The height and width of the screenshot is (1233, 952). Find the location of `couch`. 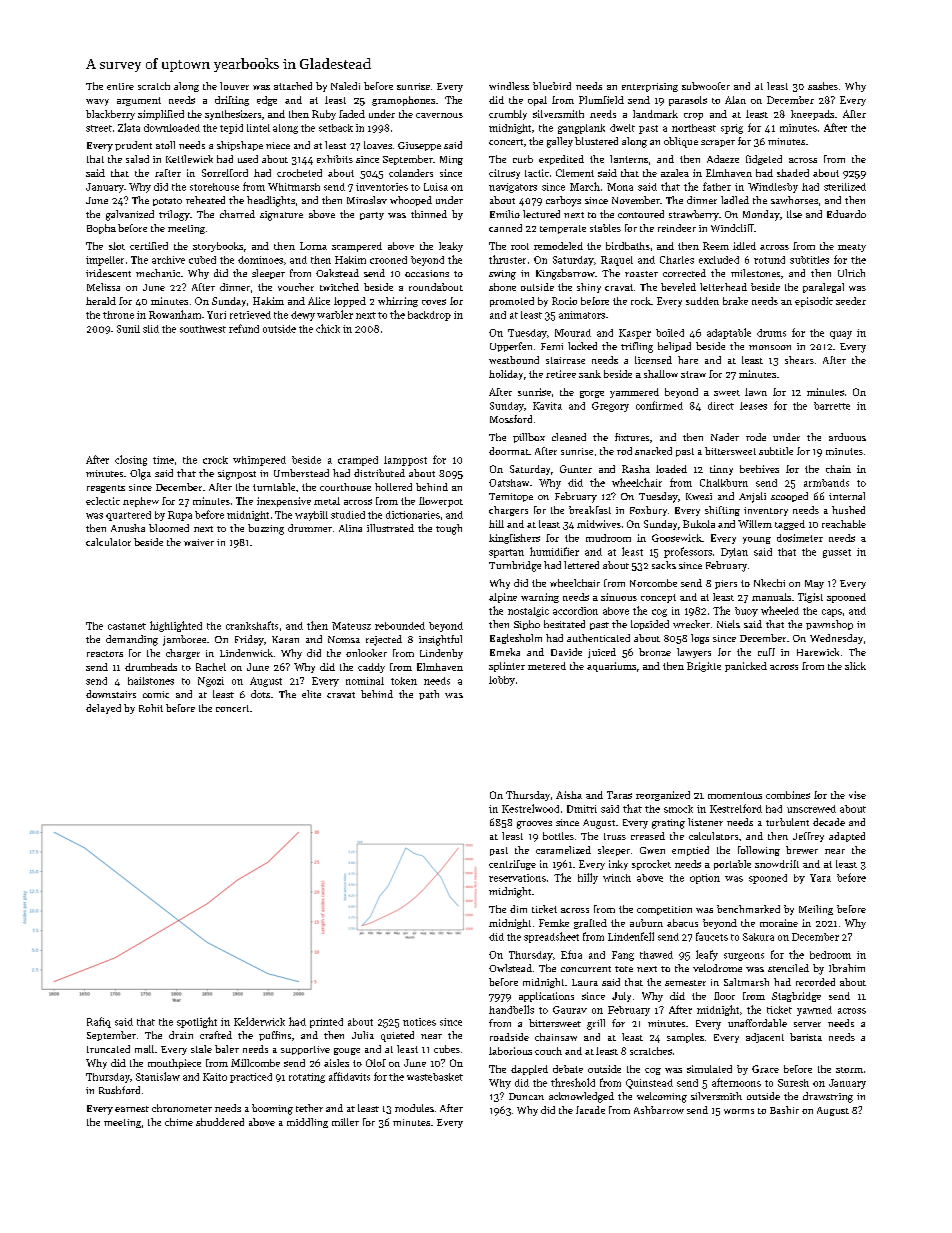

couch is located at coordinates (548, 1051).
